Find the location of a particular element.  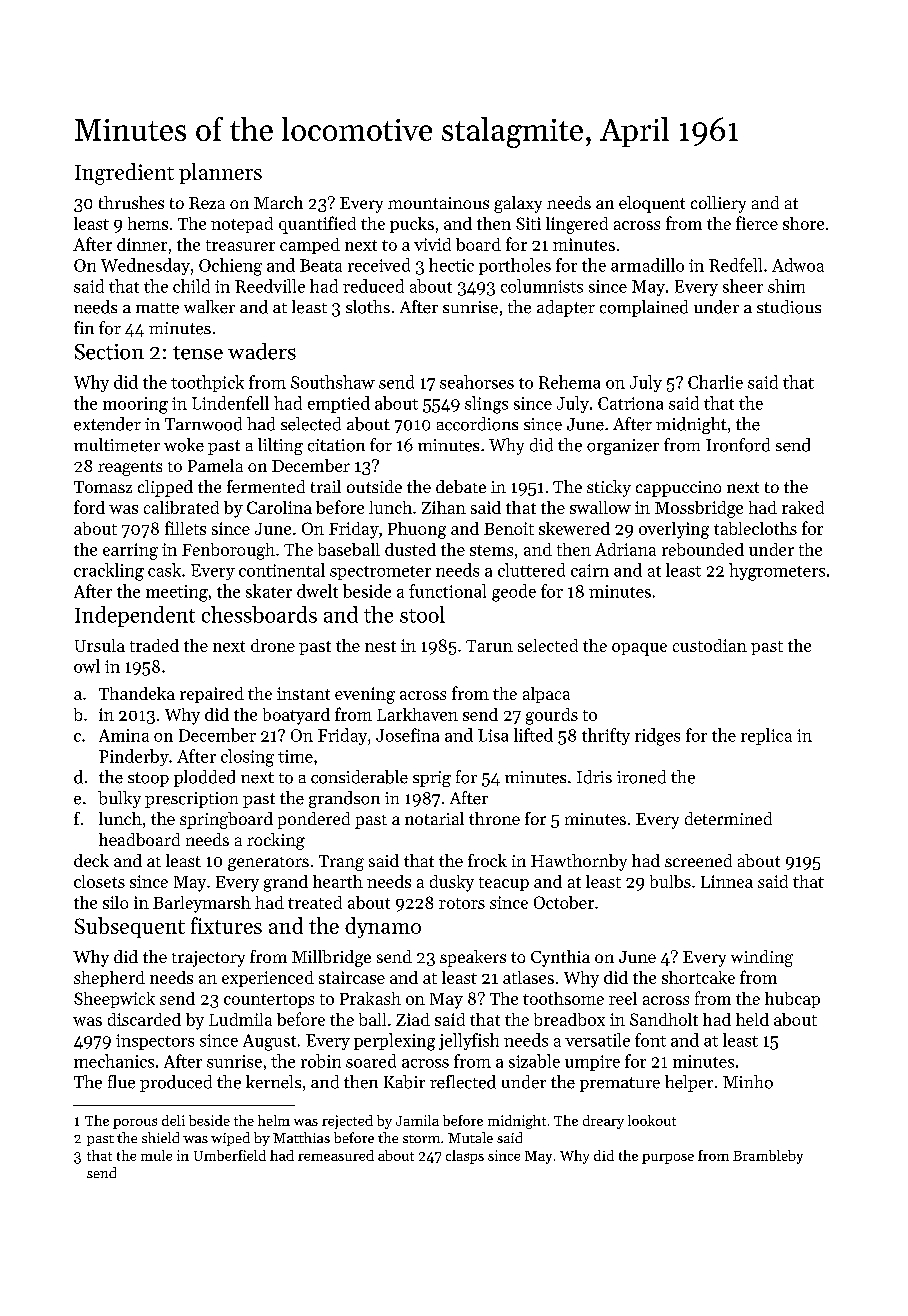

bulbs is located at coordinates (670, 881).
